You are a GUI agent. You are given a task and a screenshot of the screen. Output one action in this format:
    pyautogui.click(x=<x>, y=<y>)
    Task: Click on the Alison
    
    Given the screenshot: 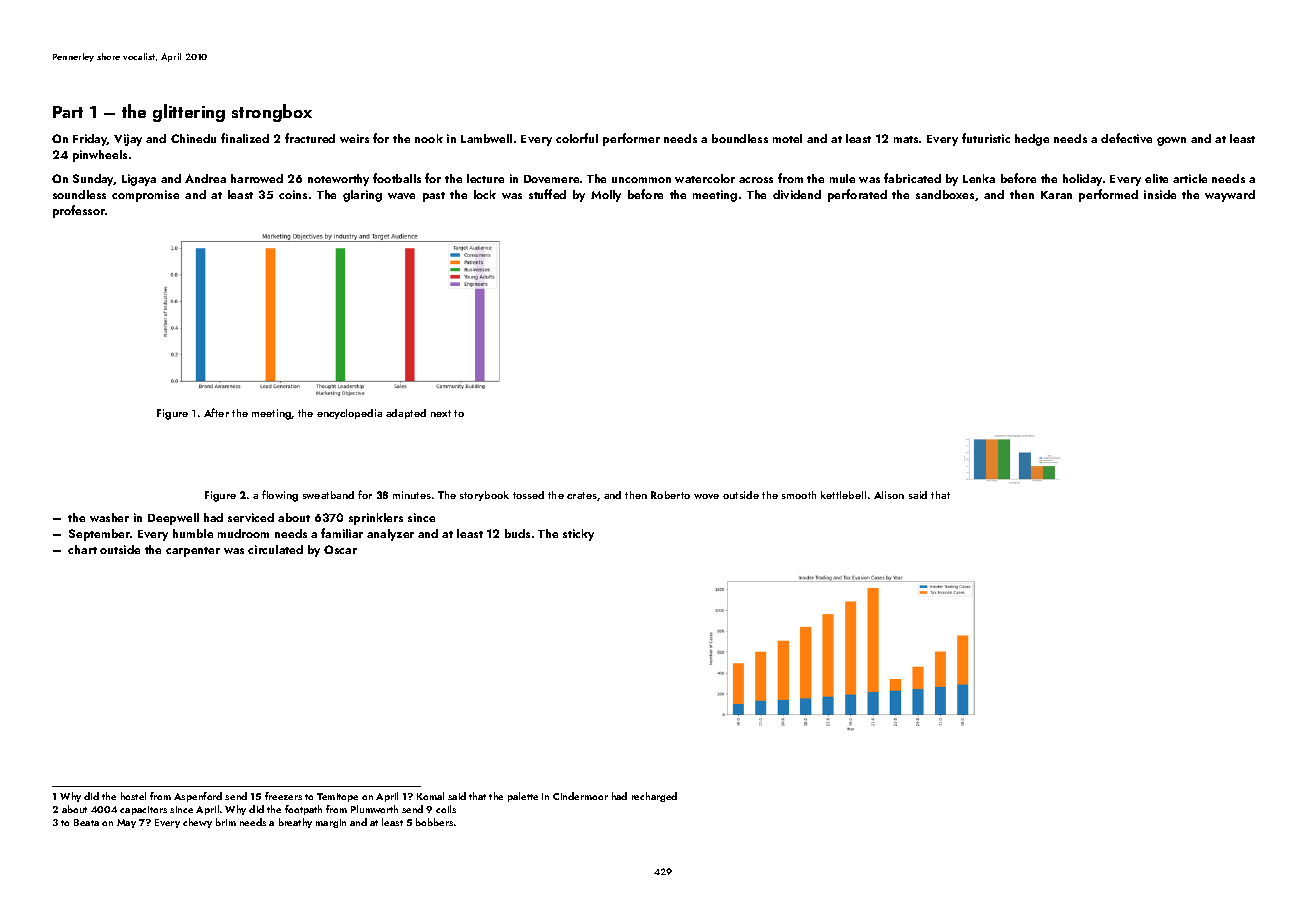 What is the action you would take?
    pyautogui.click(x=889, y=495)
